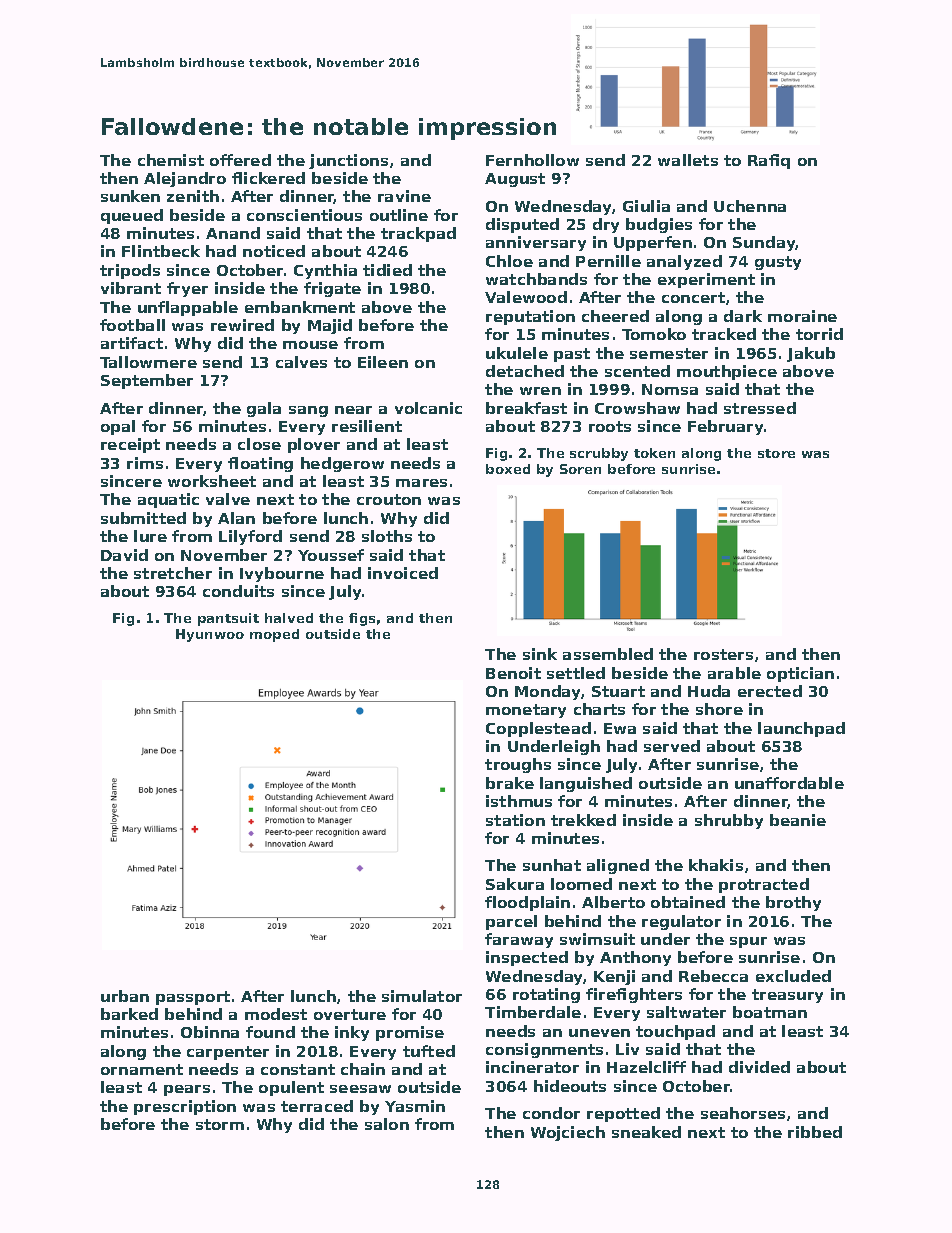 This page has height=1233, width=952. What do you see at coordinates (729, 821) in the page?
I see `shrubby` at bounding box center [729, 821].
